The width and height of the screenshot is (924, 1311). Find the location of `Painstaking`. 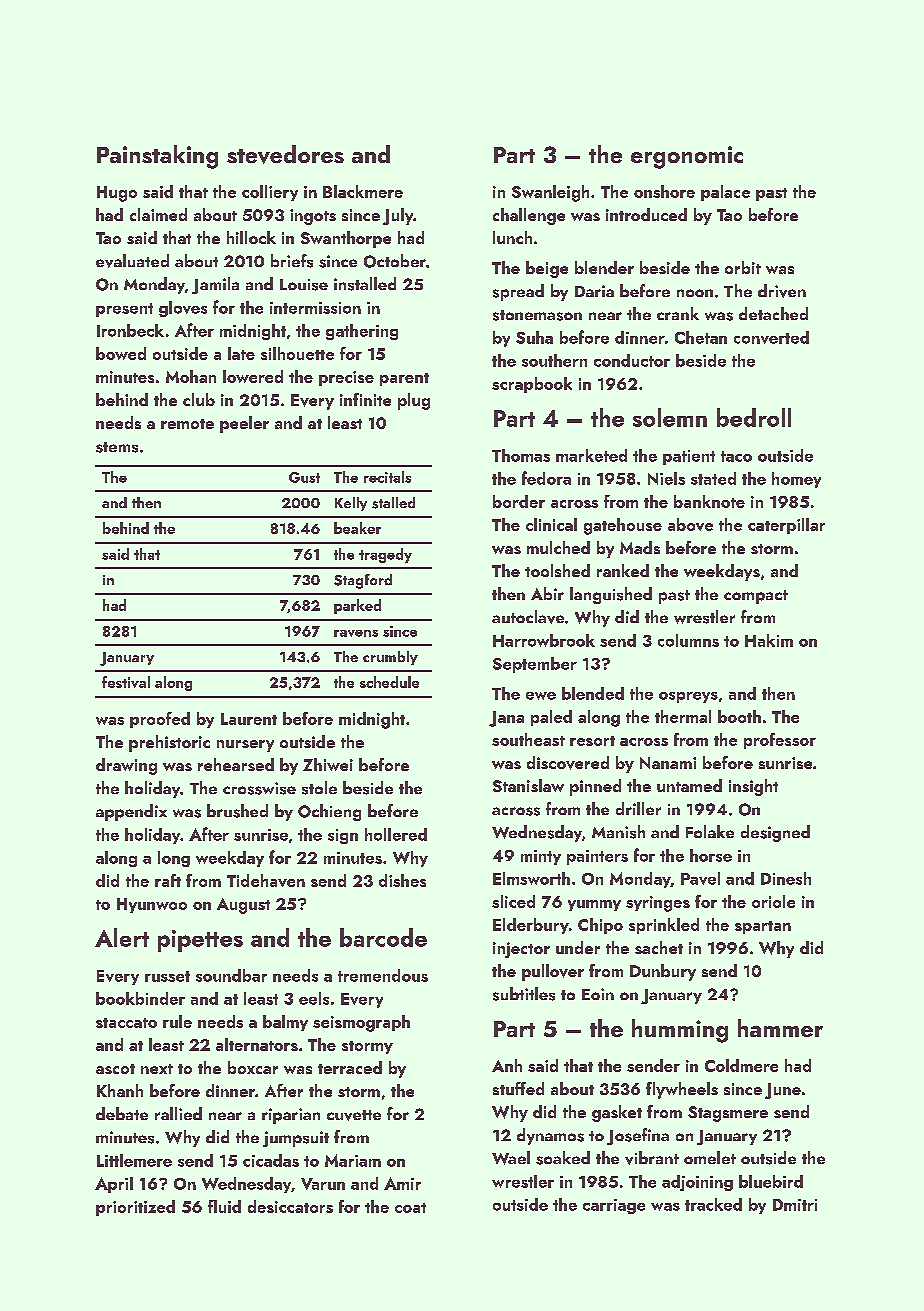

Painstaking is located at coordinates (157, 157).
